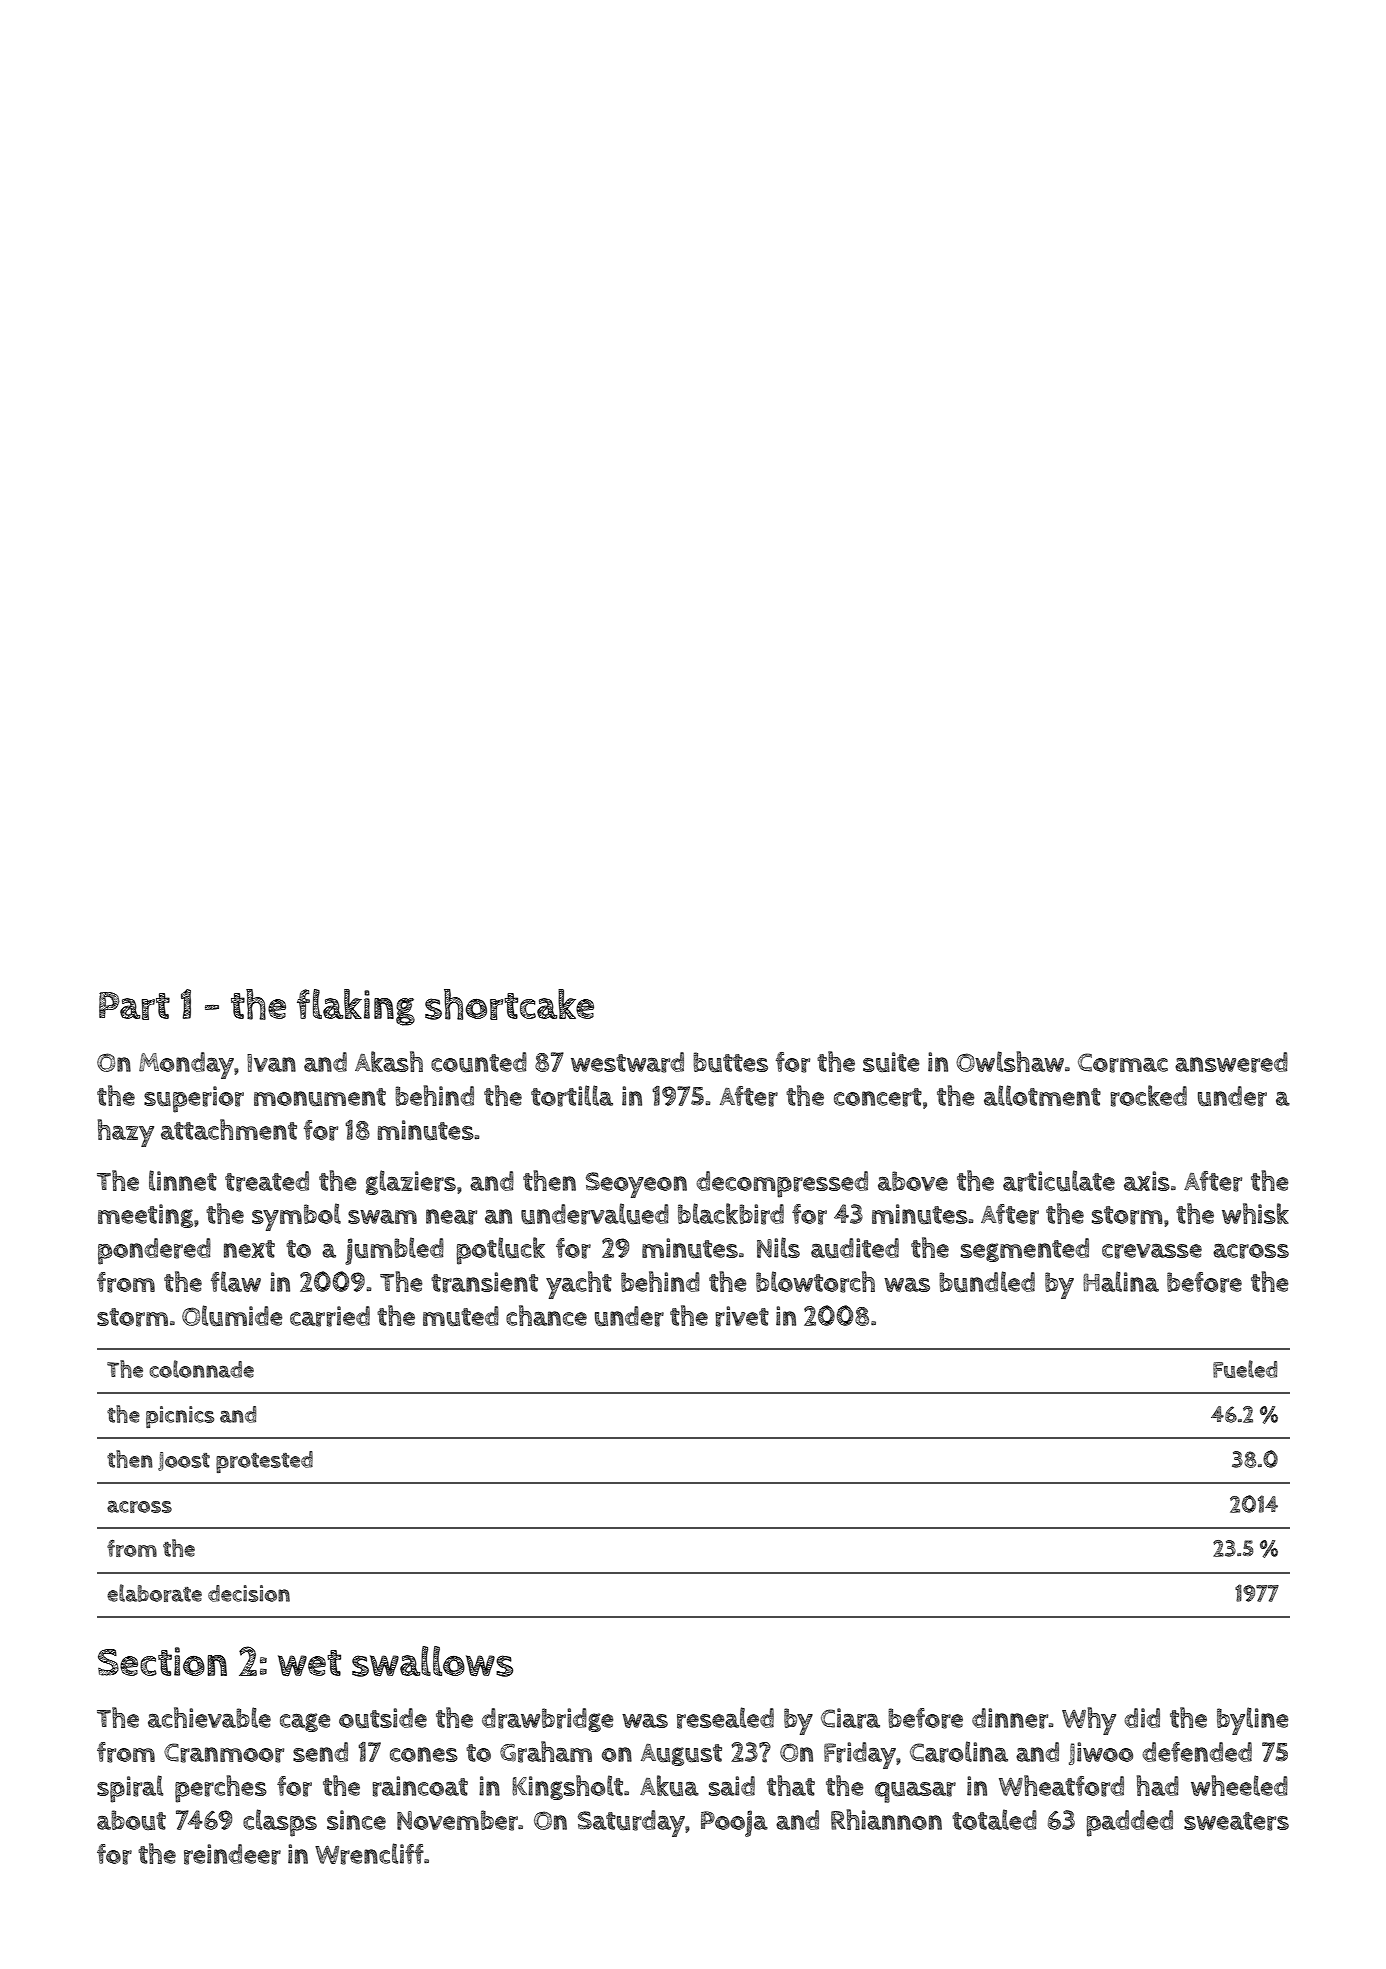  Describe the element at coordinates (1252, 1721) in the screenshot. I see `byline` at that location.
